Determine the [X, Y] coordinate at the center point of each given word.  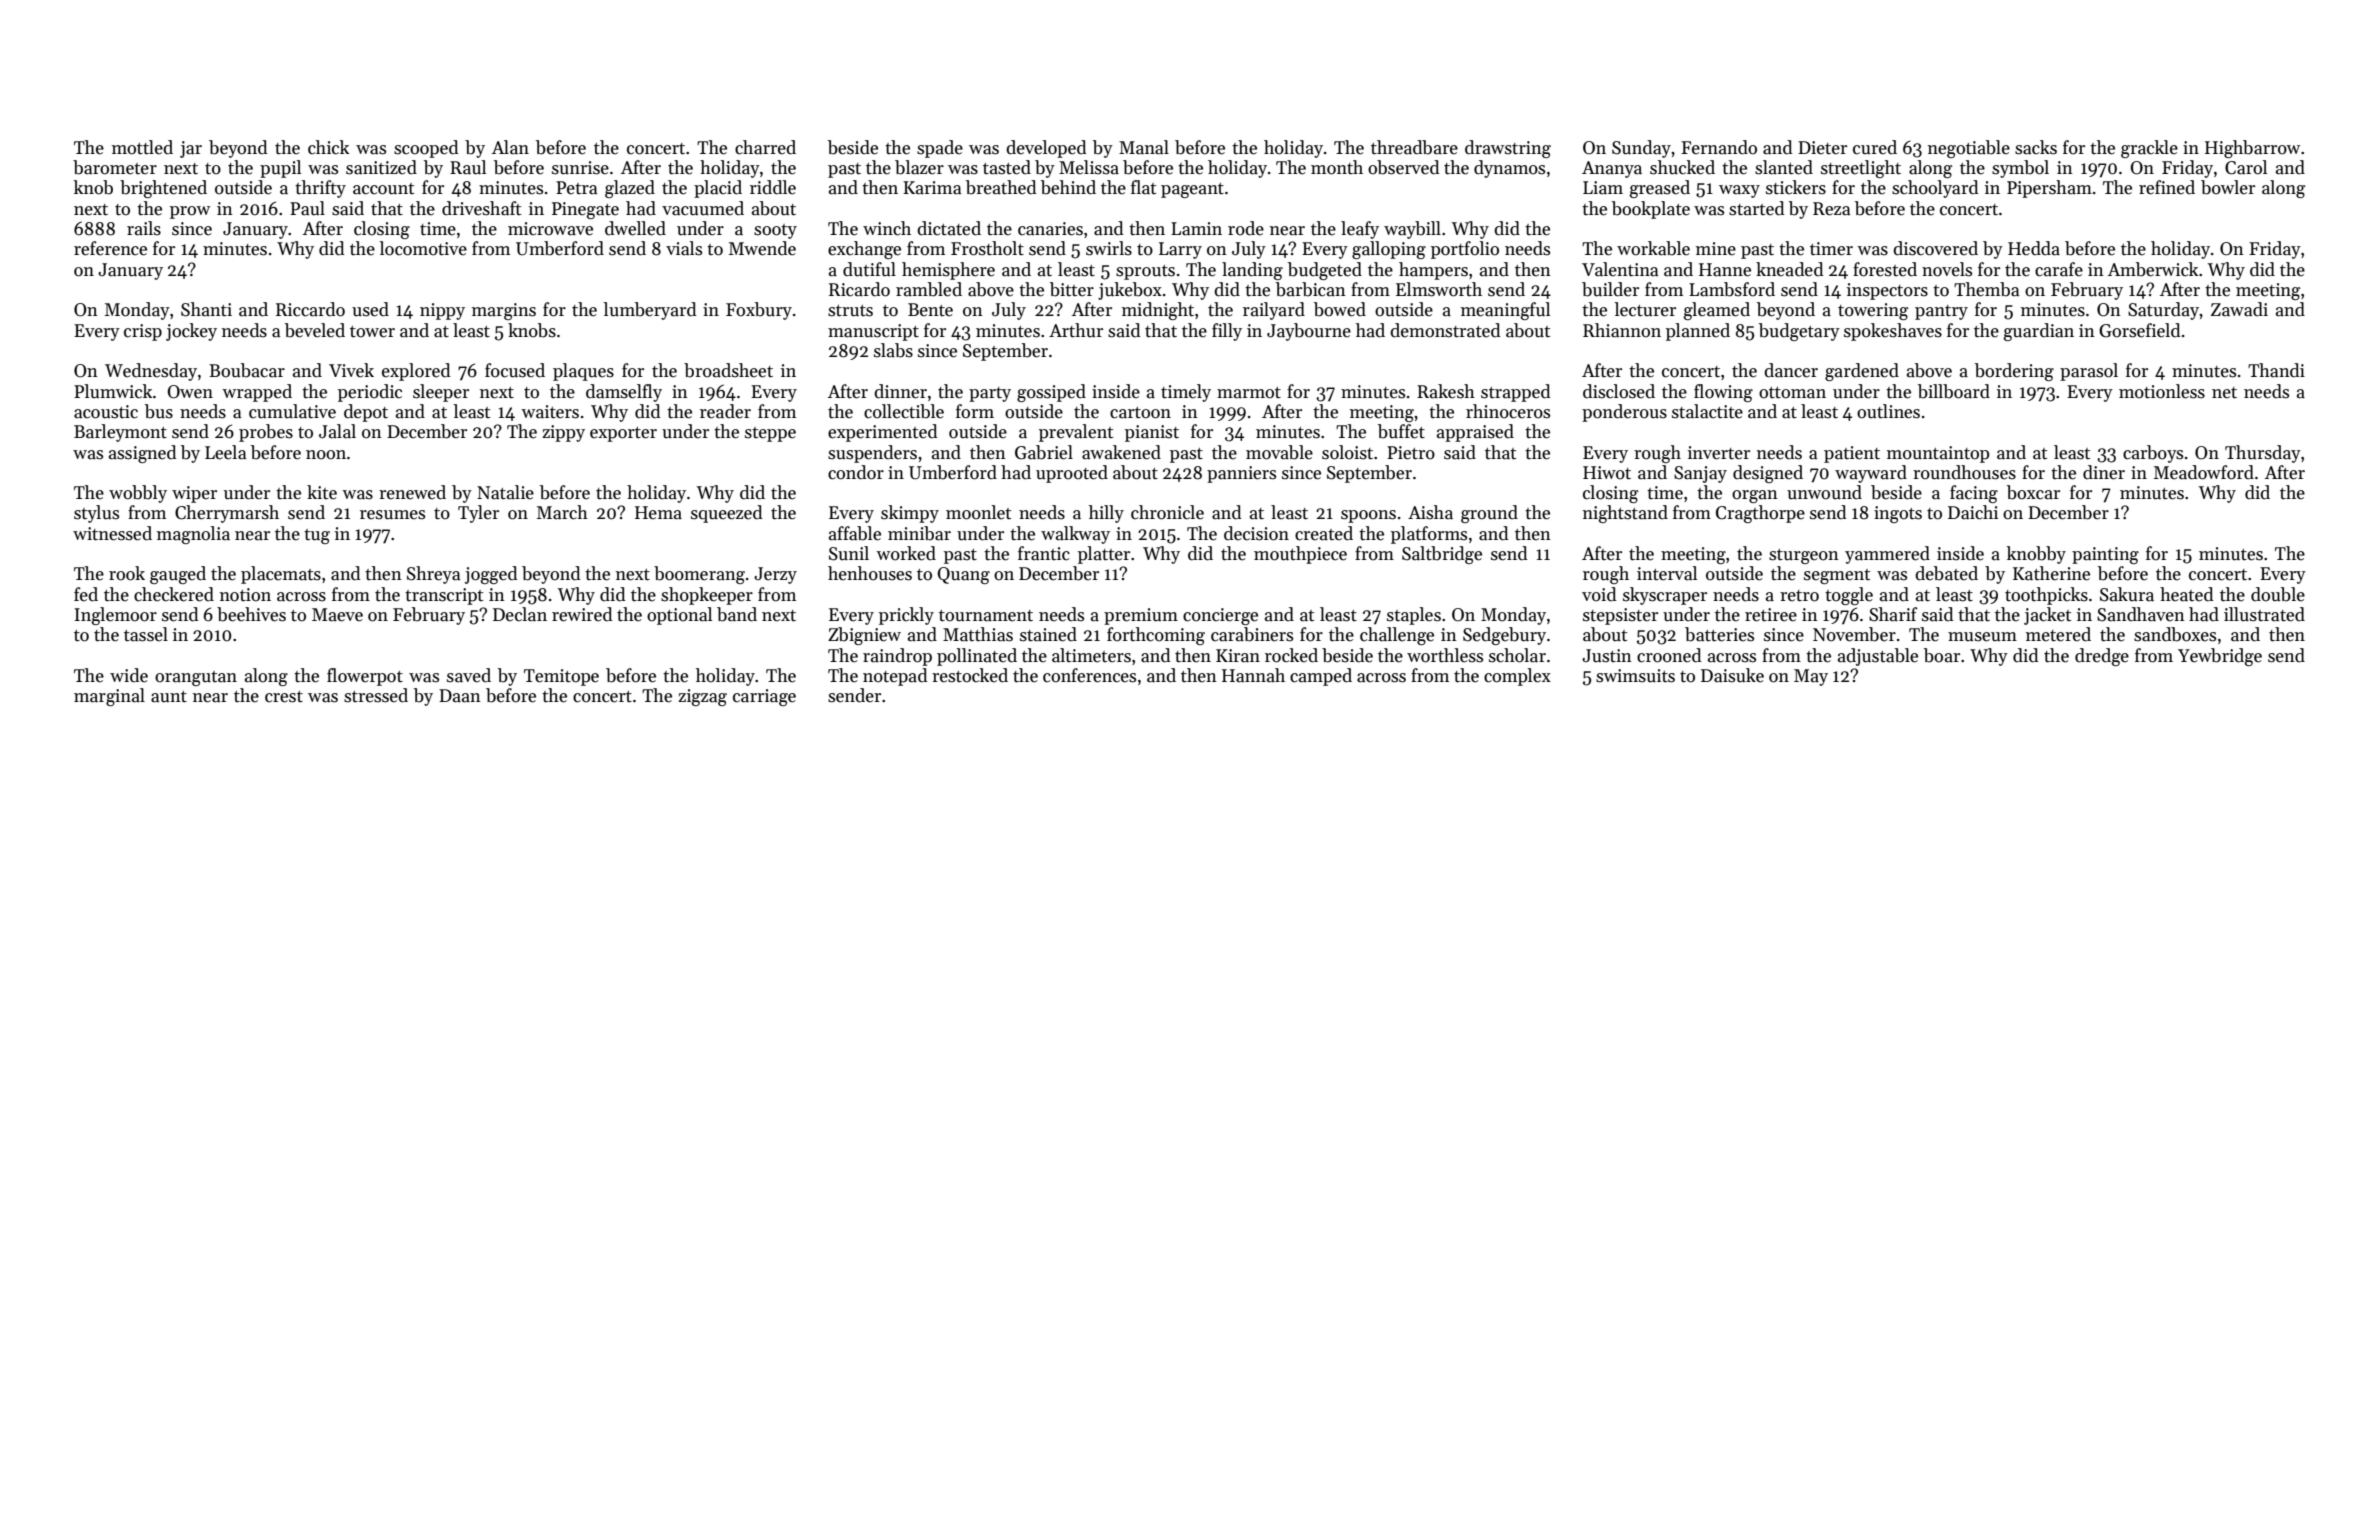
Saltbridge [1442, 555]
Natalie [505, 492]
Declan [520, 614]
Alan [510, 147]
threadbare [1414, 147]
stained [1048, 634]
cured [1875, 147]
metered [2058, 634]
